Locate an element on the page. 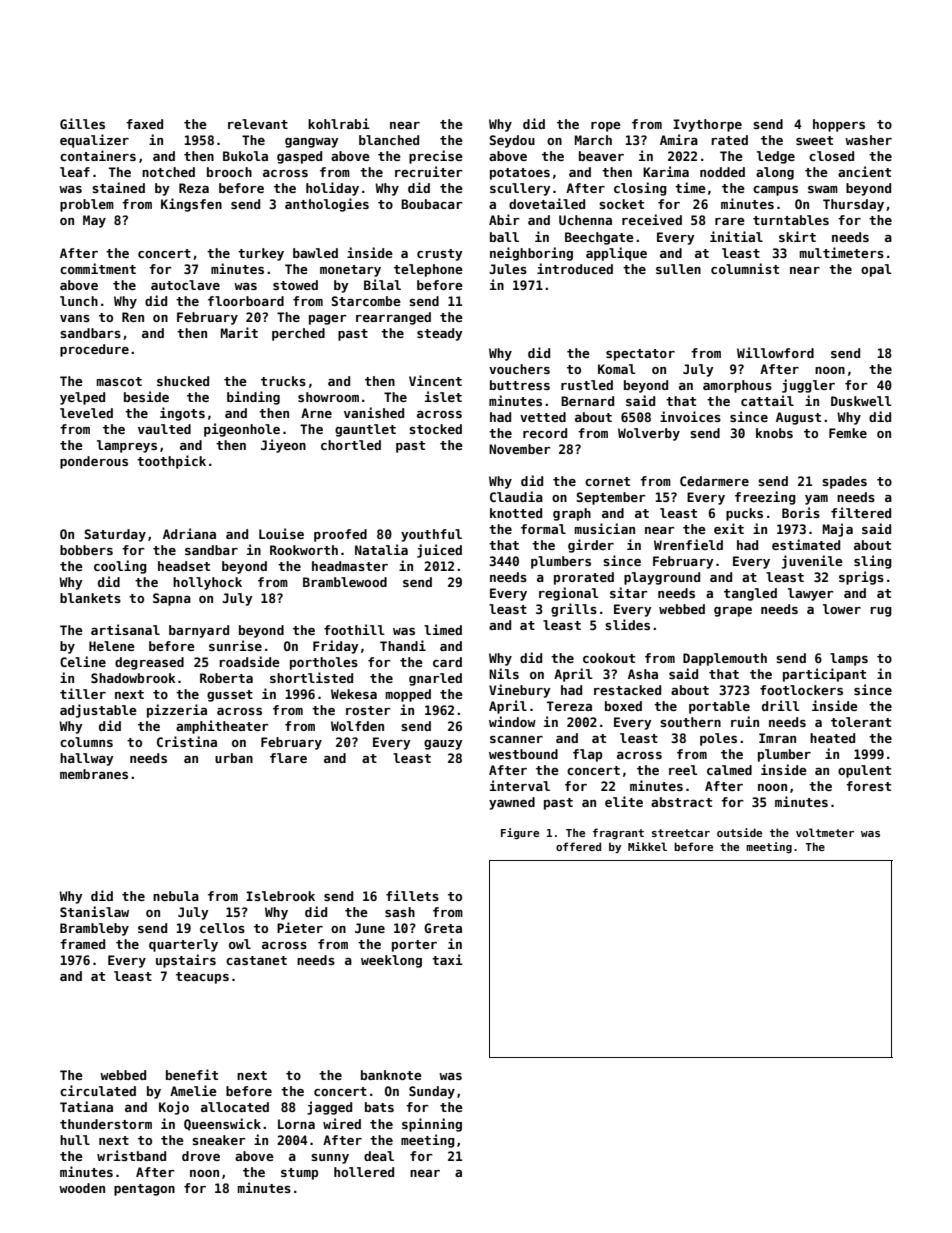 The height and width of the document is (1233, 952). flare is located at coordinates (288, 758).
